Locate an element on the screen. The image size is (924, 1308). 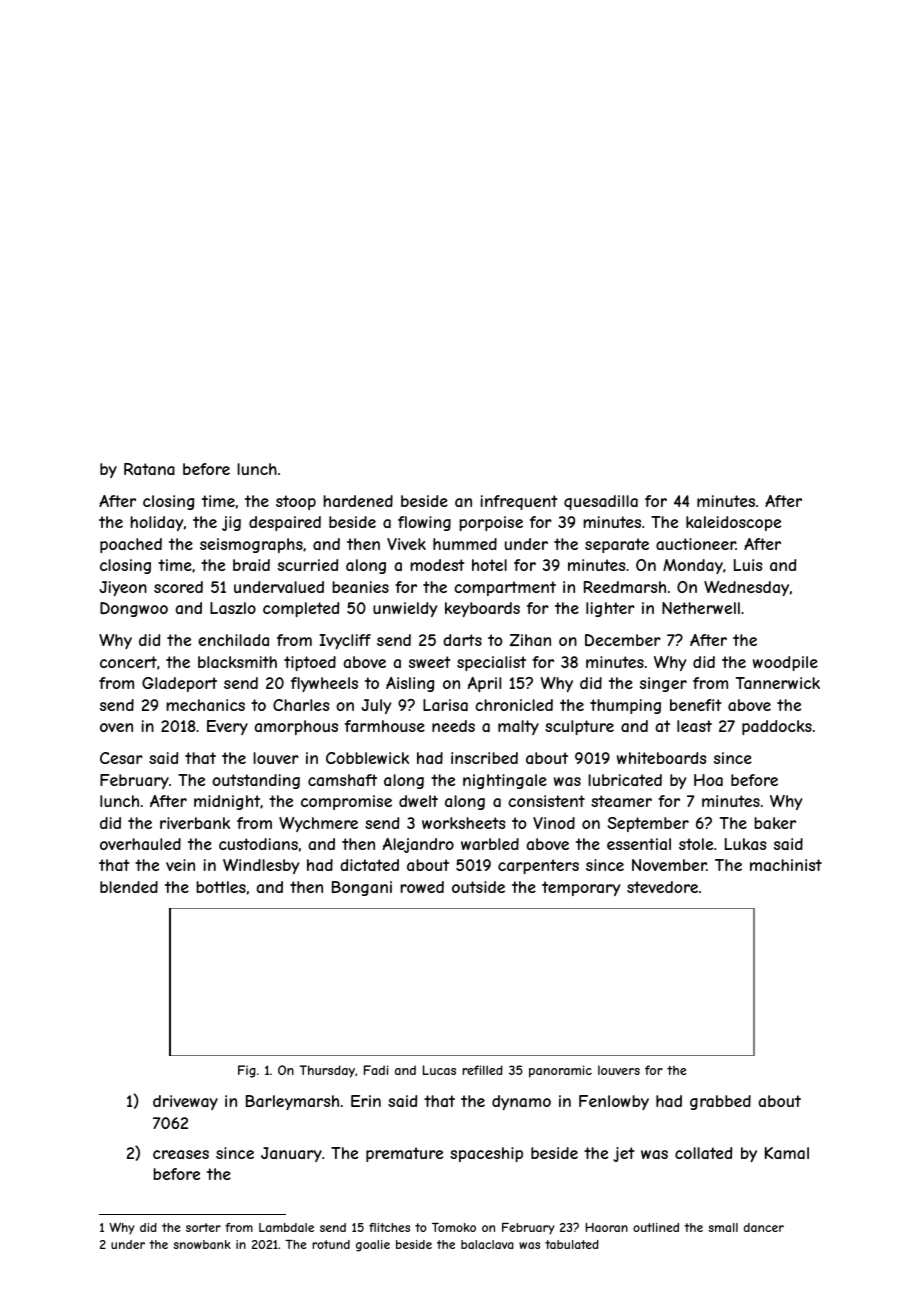
malty is located at coordinates (518, 727).
